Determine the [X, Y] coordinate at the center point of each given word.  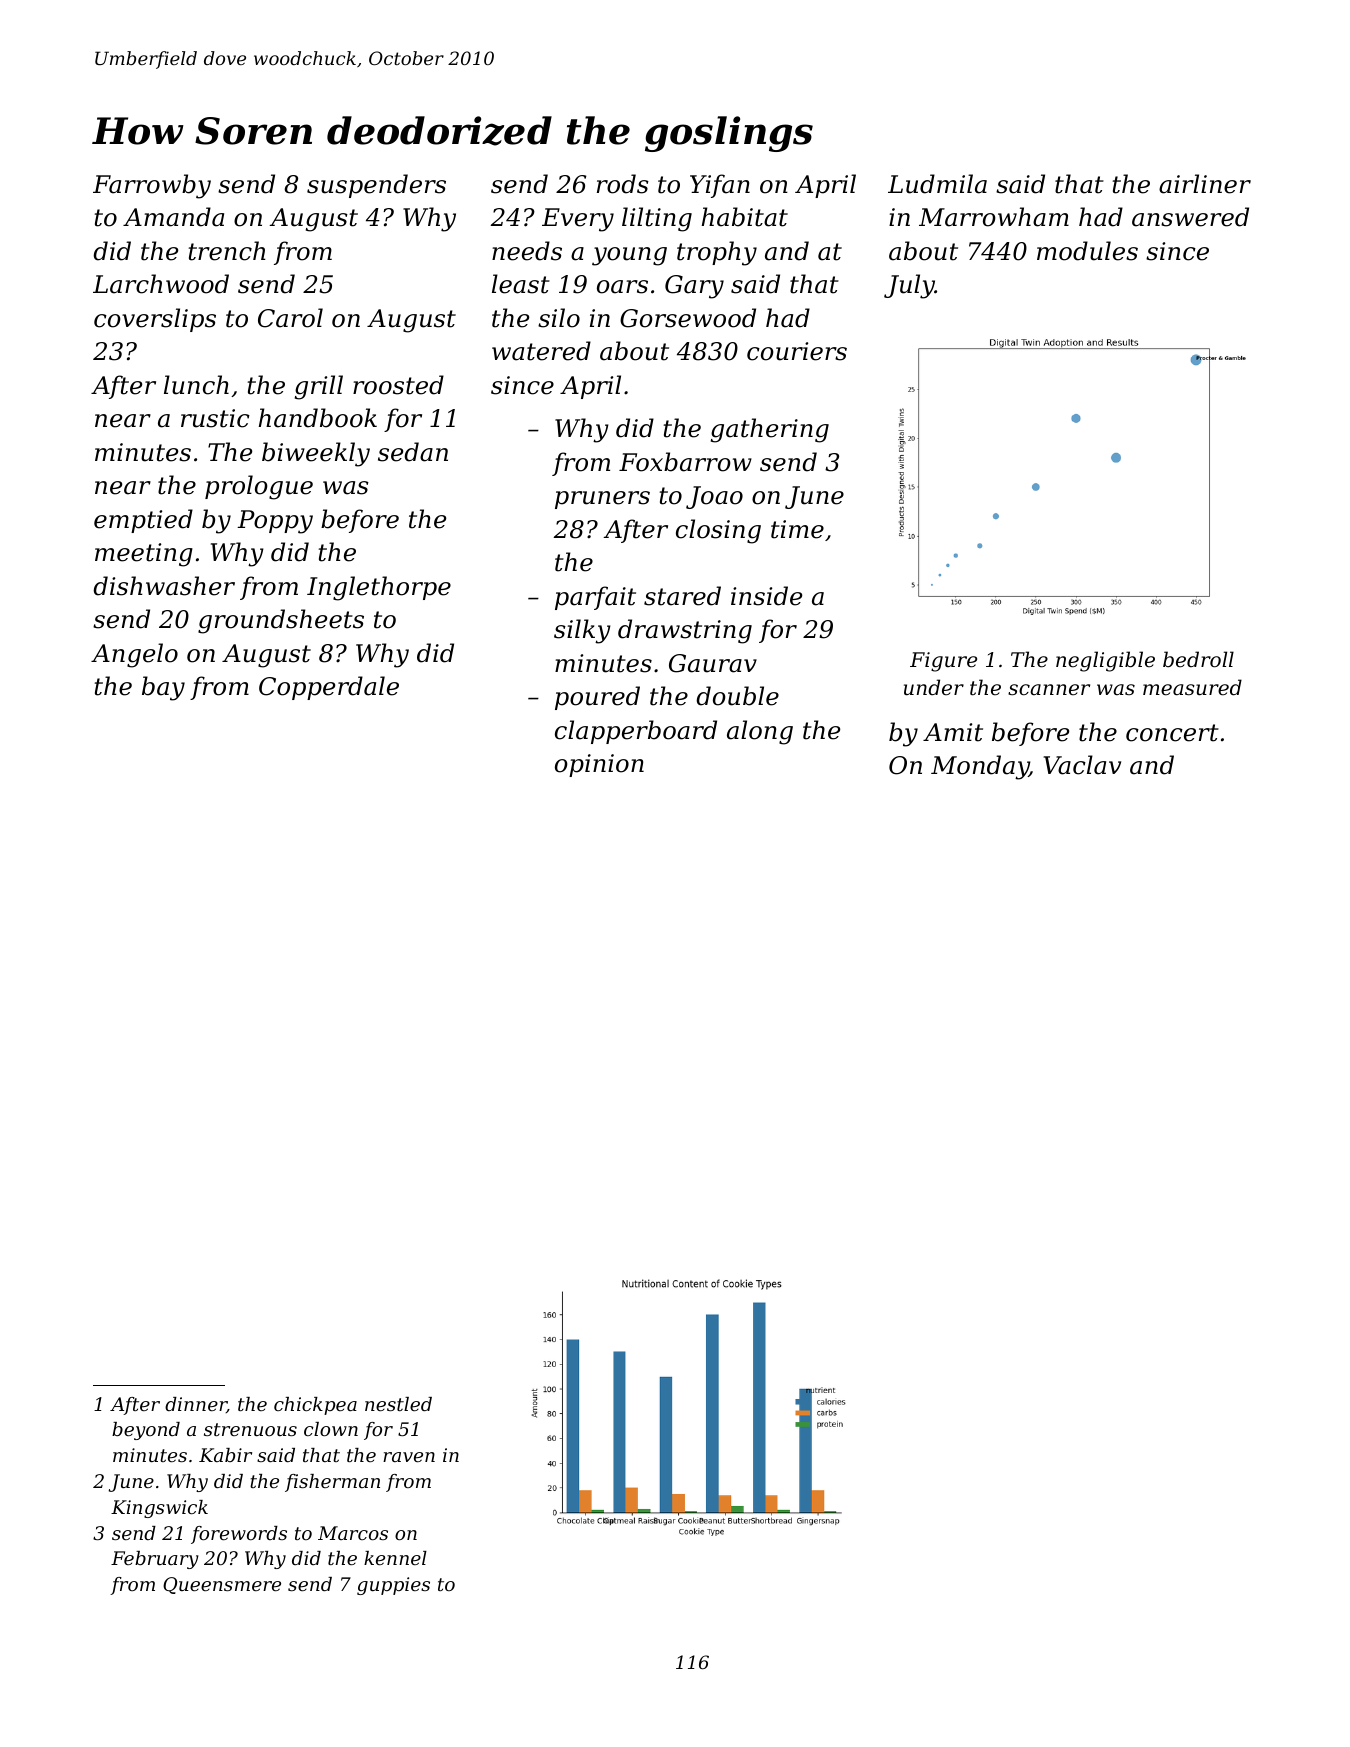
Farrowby [152, 186]
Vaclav [1082, 765]
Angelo [134, 655]
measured [1192, 687]
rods [623, 184]
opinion [599, 765]
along [760, 732]
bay [163, 688]
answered [1190, 217]
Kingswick [159, 1509]
